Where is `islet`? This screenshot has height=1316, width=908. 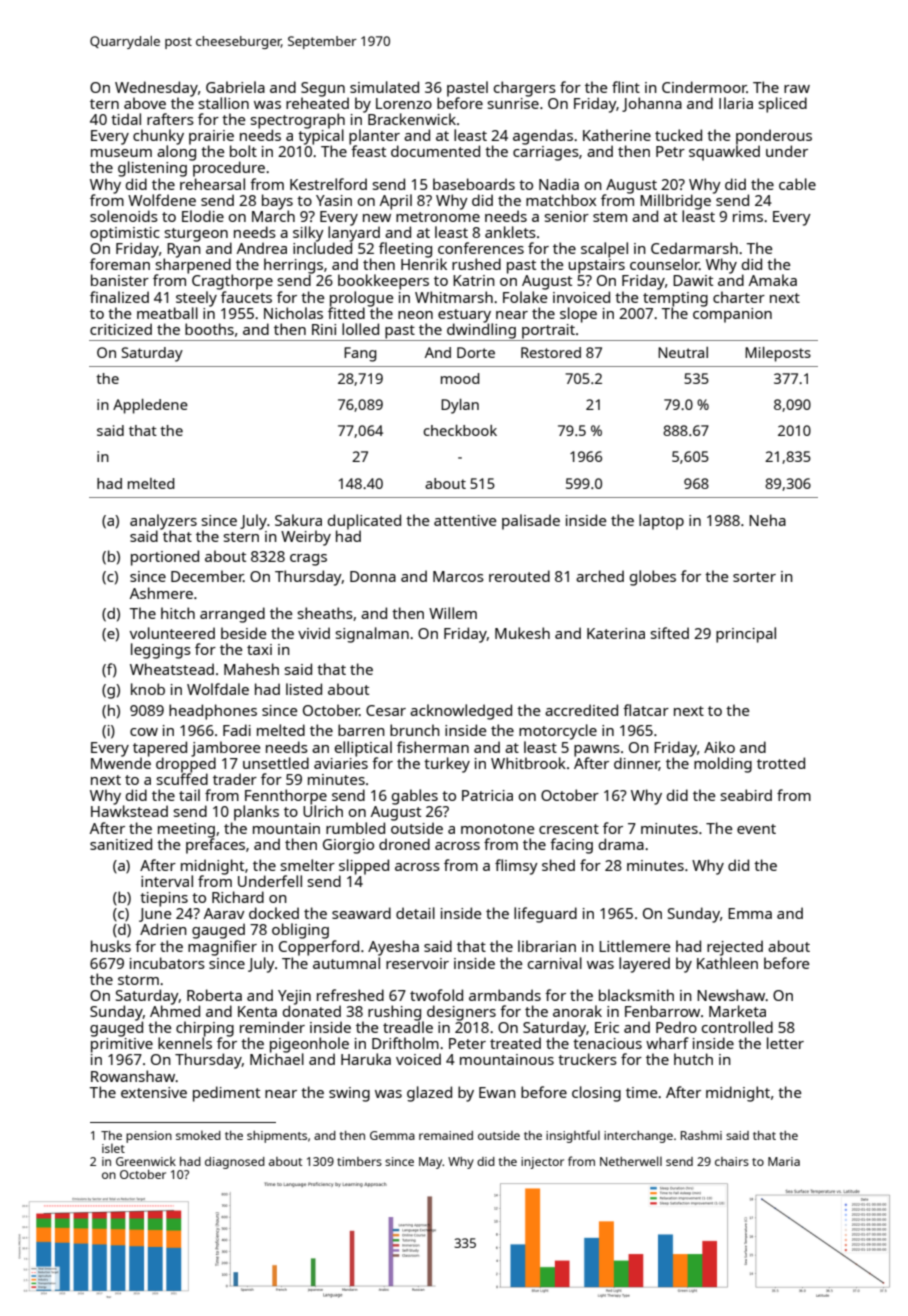
islet is located at coordinates (113, 1148).
